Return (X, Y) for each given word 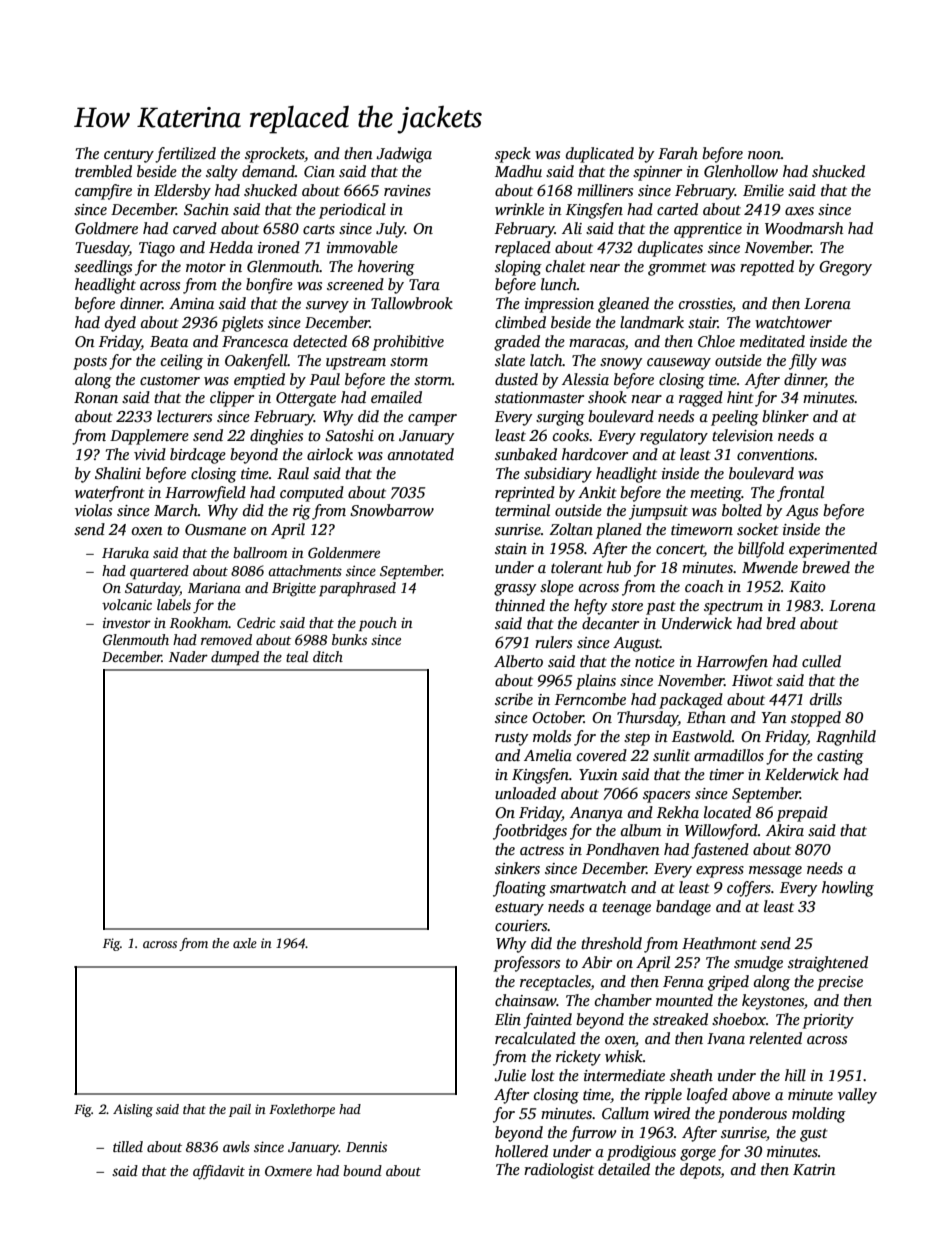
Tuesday (102, 249)
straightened (828, 964)
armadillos (729, 755)
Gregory (845, 268)
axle (245, 943)
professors (526, 964)
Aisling (133, 1110)
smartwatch (588, 887)
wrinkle (519, 209)
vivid (150, 454)
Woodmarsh (804, 228)
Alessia (585, 379)
